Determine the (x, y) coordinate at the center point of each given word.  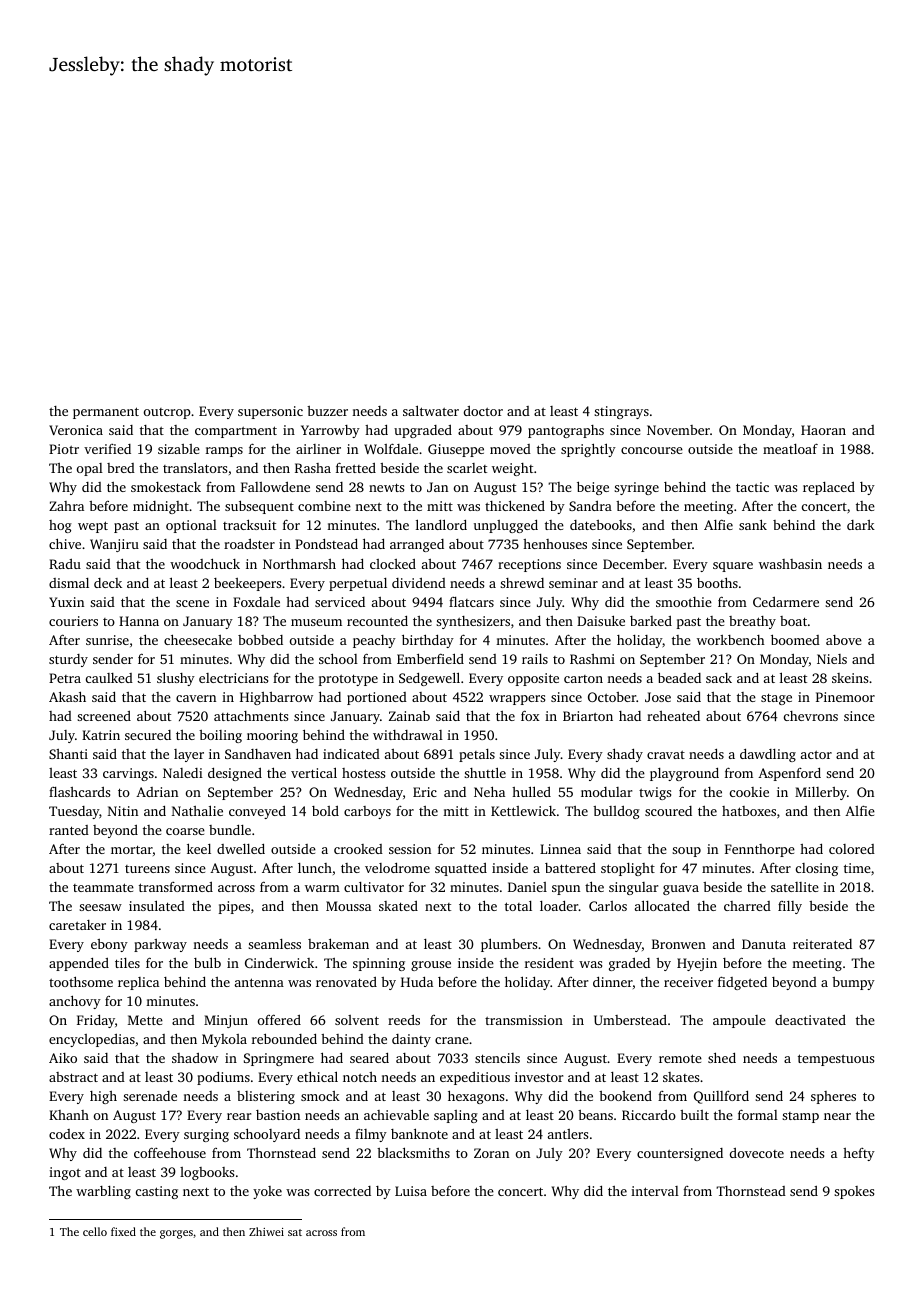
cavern (196, 698)
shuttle (485, 772)
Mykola (224, 1040)
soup (686, 852)
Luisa (411, 1191)
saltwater (431, 410)
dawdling (768, 755)
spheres (833, 1097)
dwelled (241, 849)
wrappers (517, 700)
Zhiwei (266, 1231)
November (678, 430)
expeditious (475, 1078)
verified (107, 449)
